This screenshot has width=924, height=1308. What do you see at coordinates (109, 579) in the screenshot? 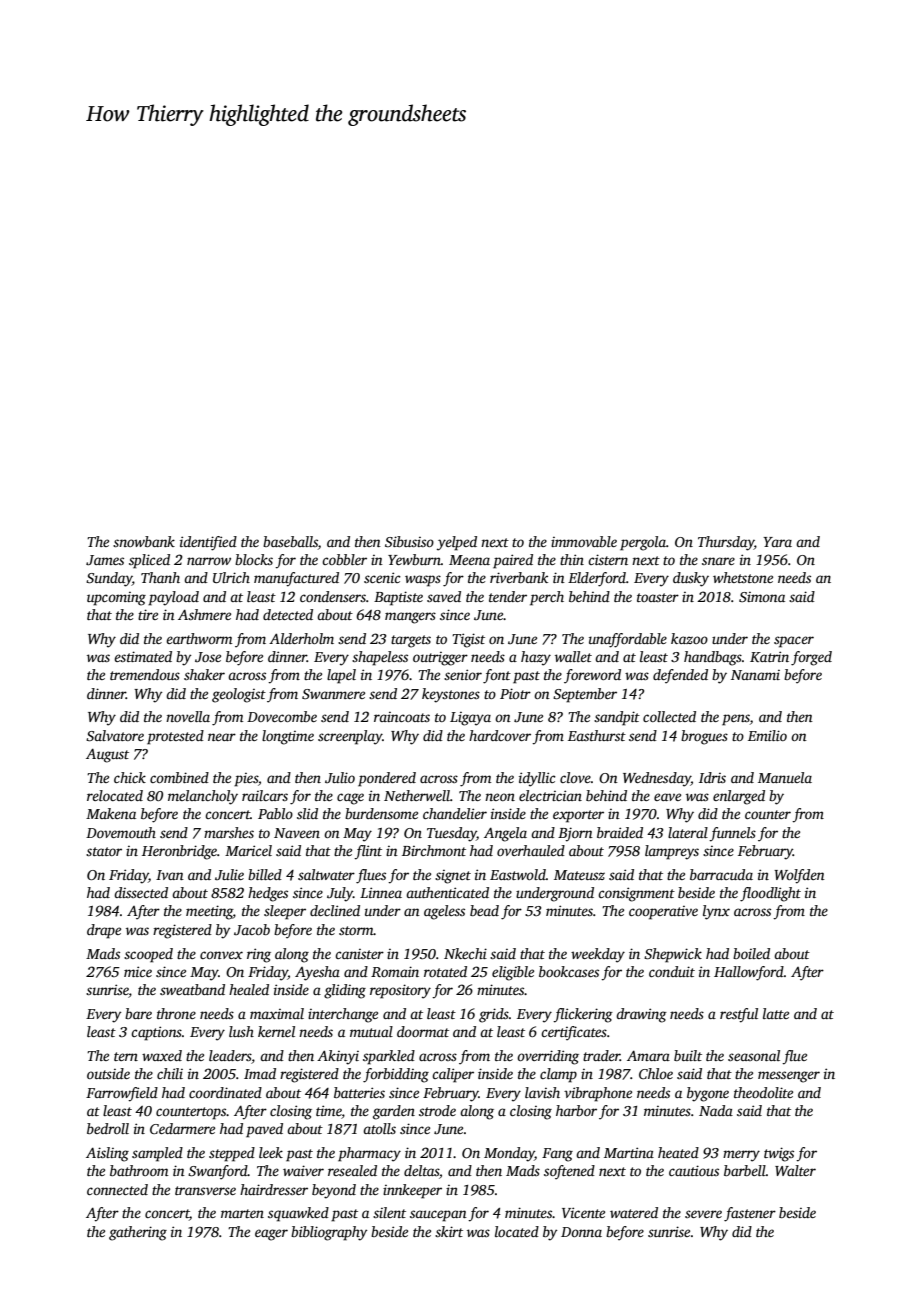
I see `Sunday` at bounding box center [109, 579].
